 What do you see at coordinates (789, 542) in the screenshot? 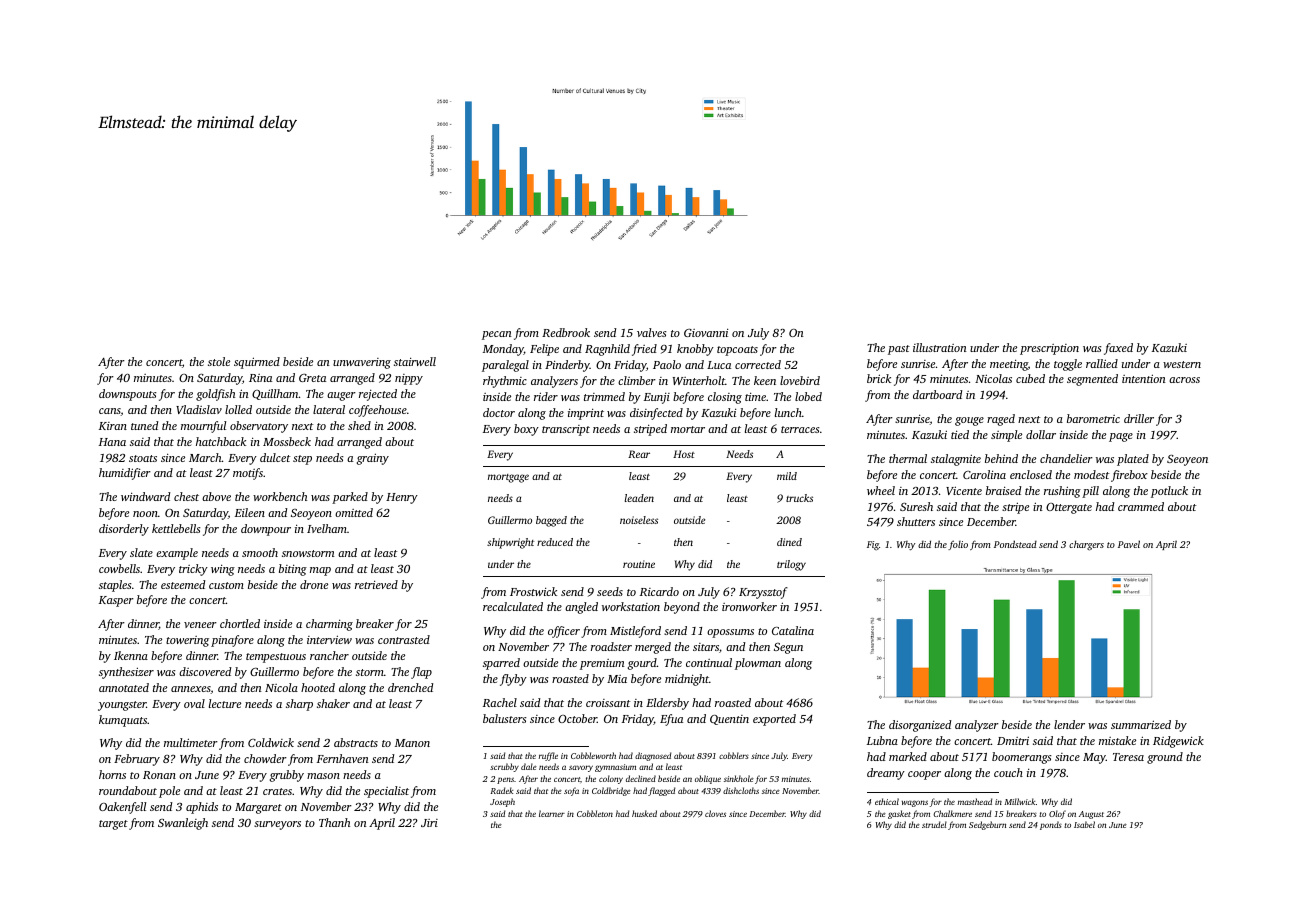
I see `dined` at bounding box center [789, 542].
